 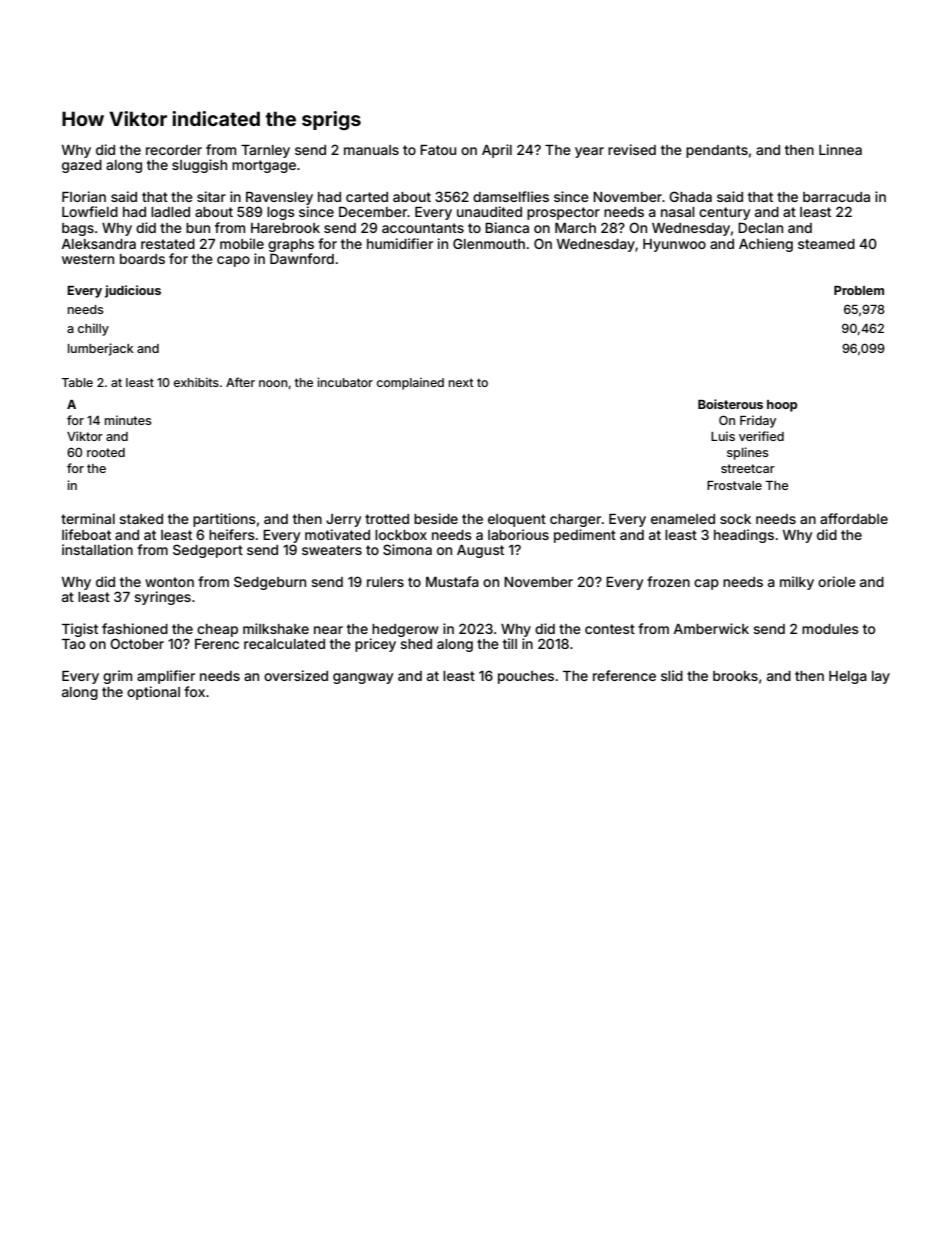 I want to click on April, so click(x=497, y=151).
